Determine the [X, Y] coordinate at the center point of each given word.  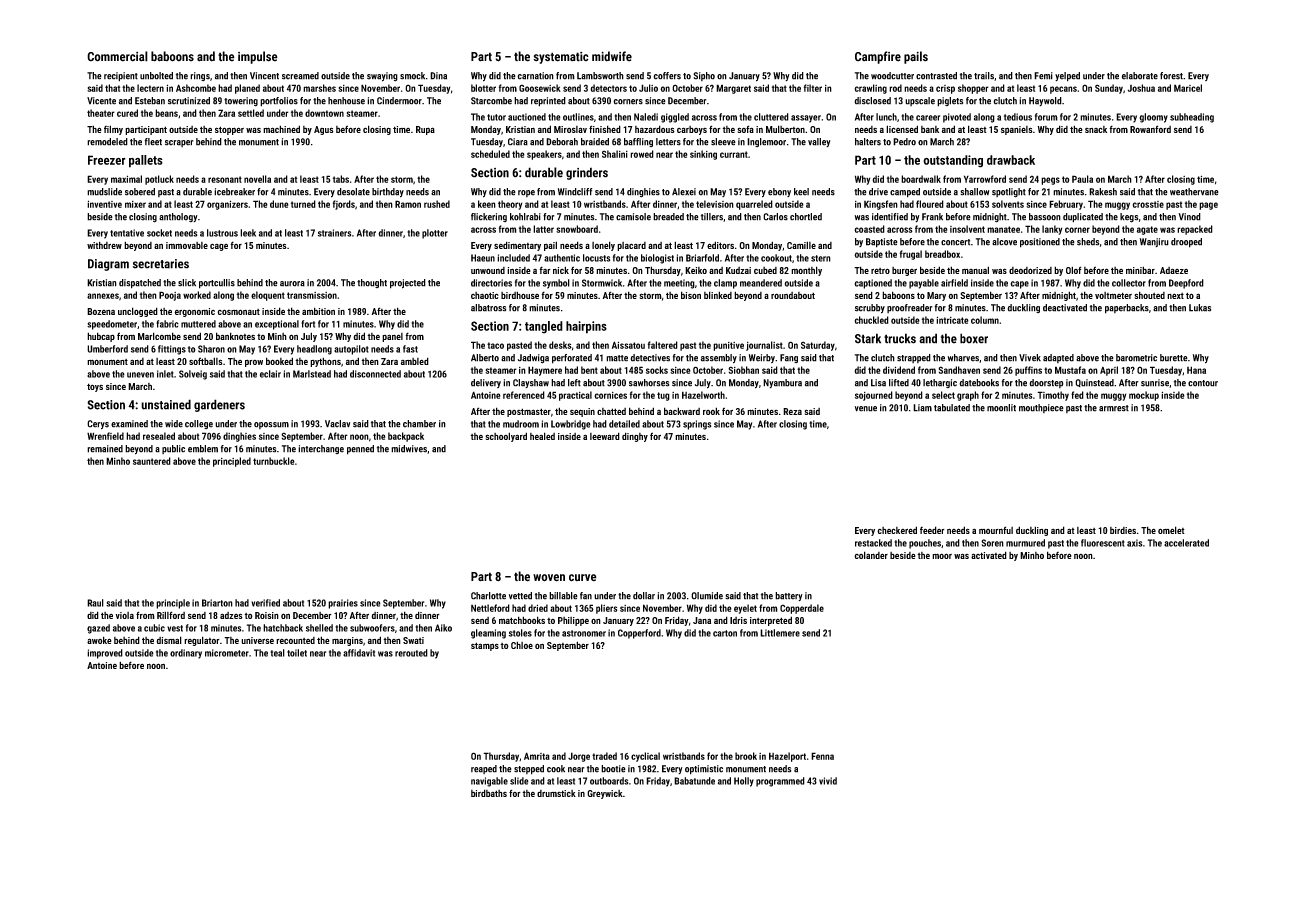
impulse [258, 57]
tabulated [952, 408]
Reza [792, 411]
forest [1171, 76]
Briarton [217, 603]
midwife [612, 56]
